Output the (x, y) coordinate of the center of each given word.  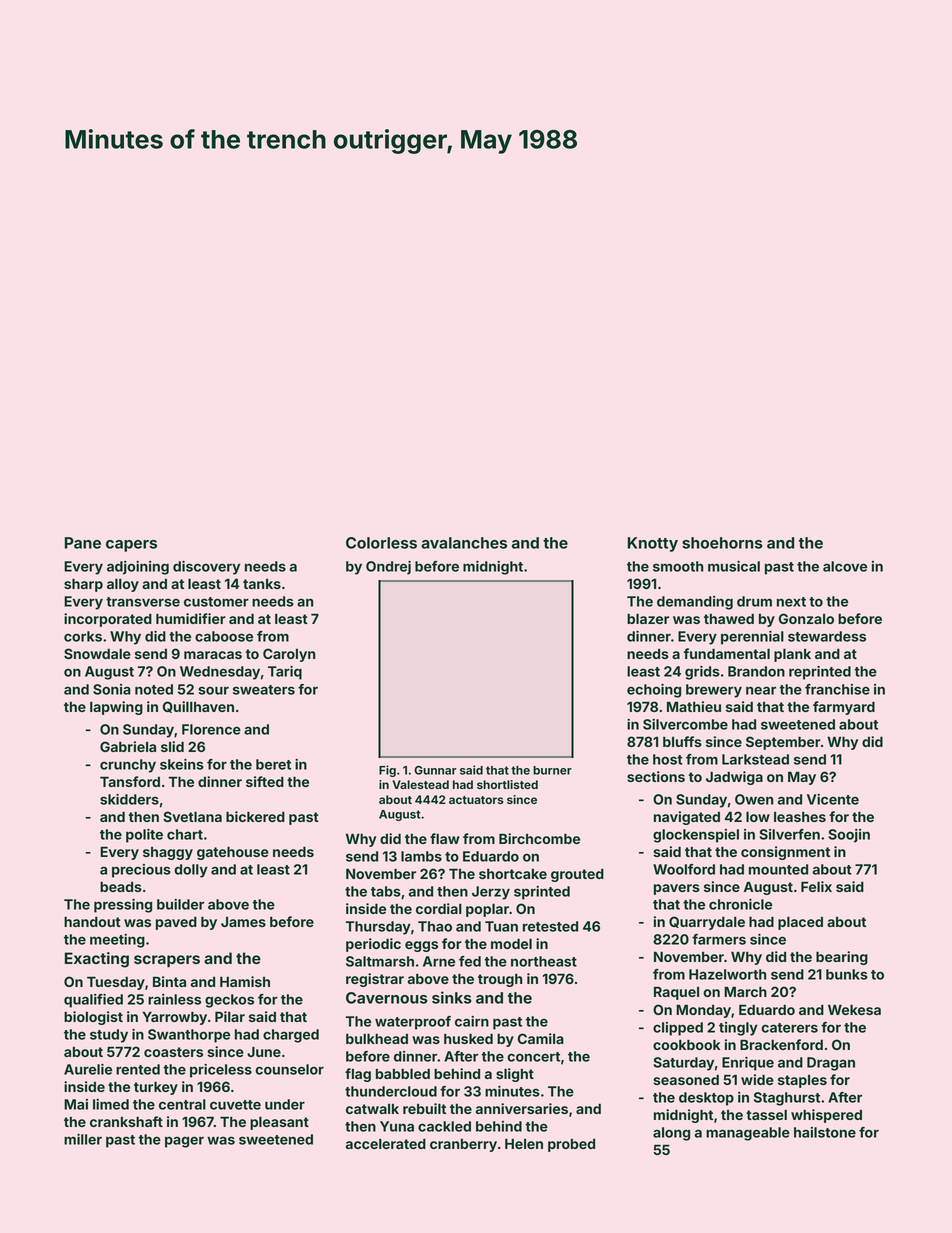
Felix (816, 886)
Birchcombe (539, 838)
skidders (129, 799)
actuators (476, 800)
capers (131, 546)
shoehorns (722, 543)
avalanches (464, 543)
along (671, 1134)
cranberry (463, 1145)
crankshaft (126, 1121)
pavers (677, 889)
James (243, 922)
